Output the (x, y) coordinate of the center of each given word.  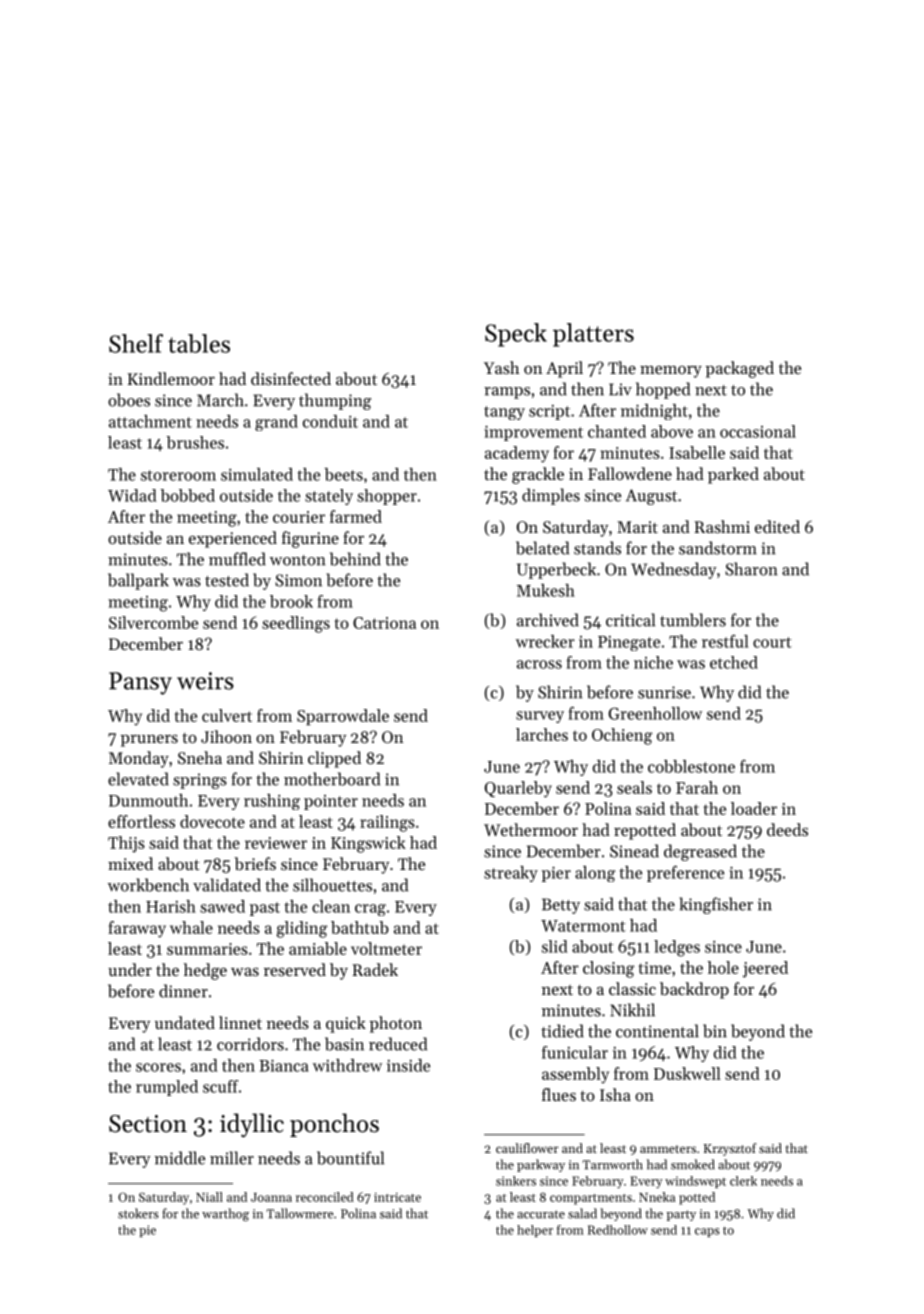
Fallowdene (630, 473)
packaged (740, 369)
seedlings (296, 624)
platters (593, 335)
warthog (225, 1214)
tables (199, 343)
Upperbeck (556, 570)
